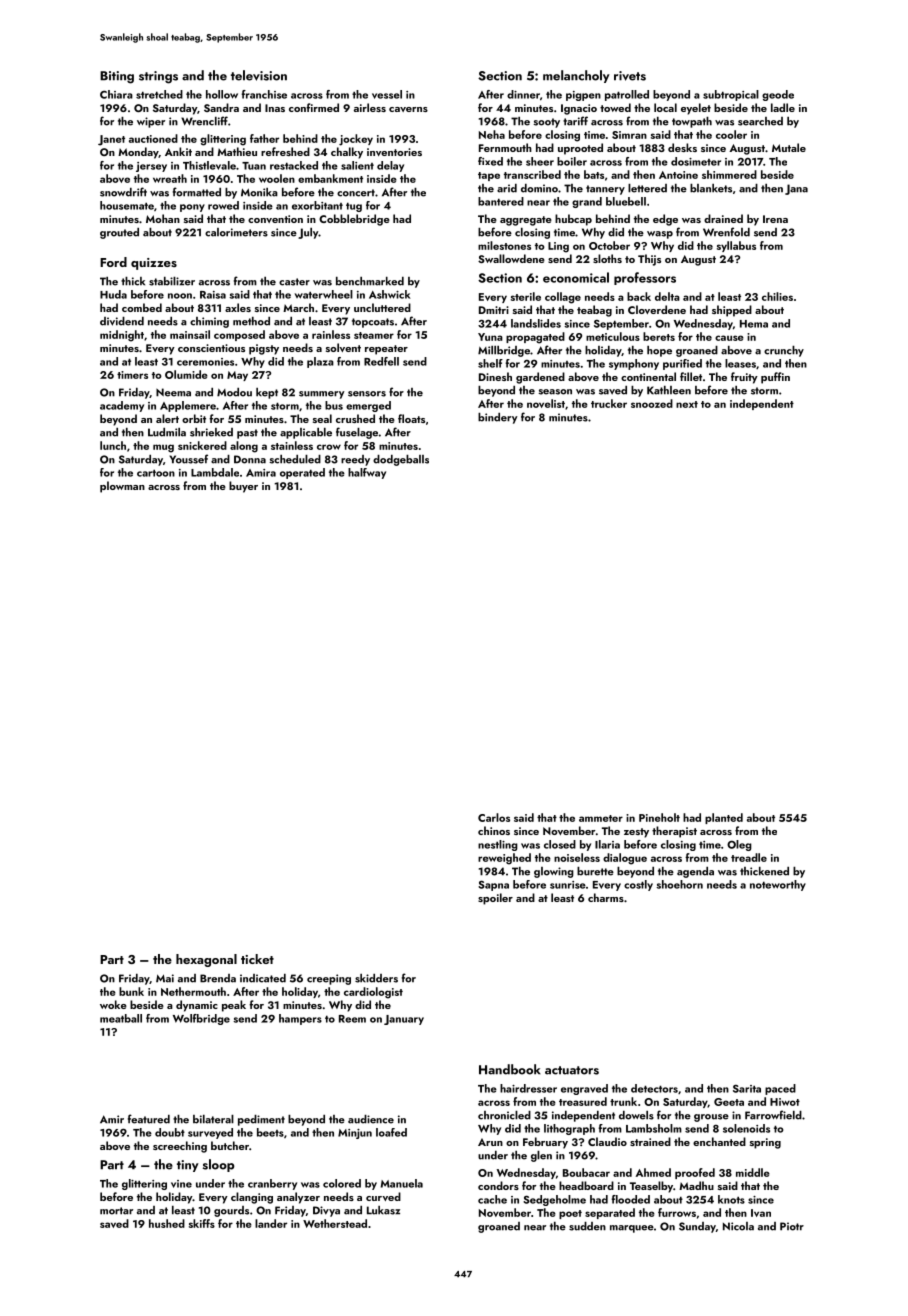 Image resolution: width=908 pixels, height=1316 pixels. Describe the element at coordinates (202, 1223) in the screenshot. I see `skiffs` at that location.
